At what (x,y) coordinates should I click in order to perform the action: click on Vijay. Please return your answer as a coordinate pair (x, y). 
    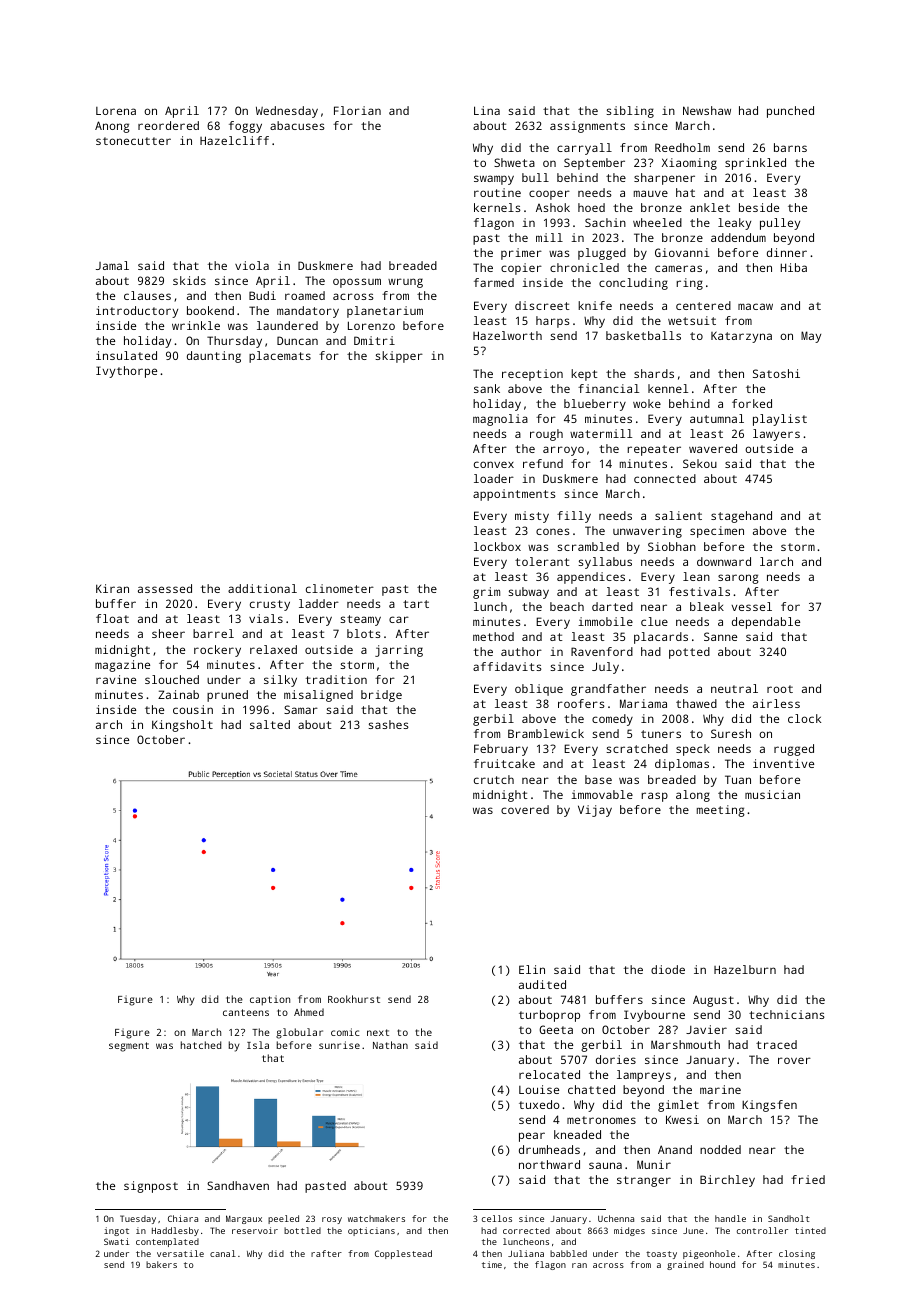
    Looking at the image, I should click on (595, 811).
